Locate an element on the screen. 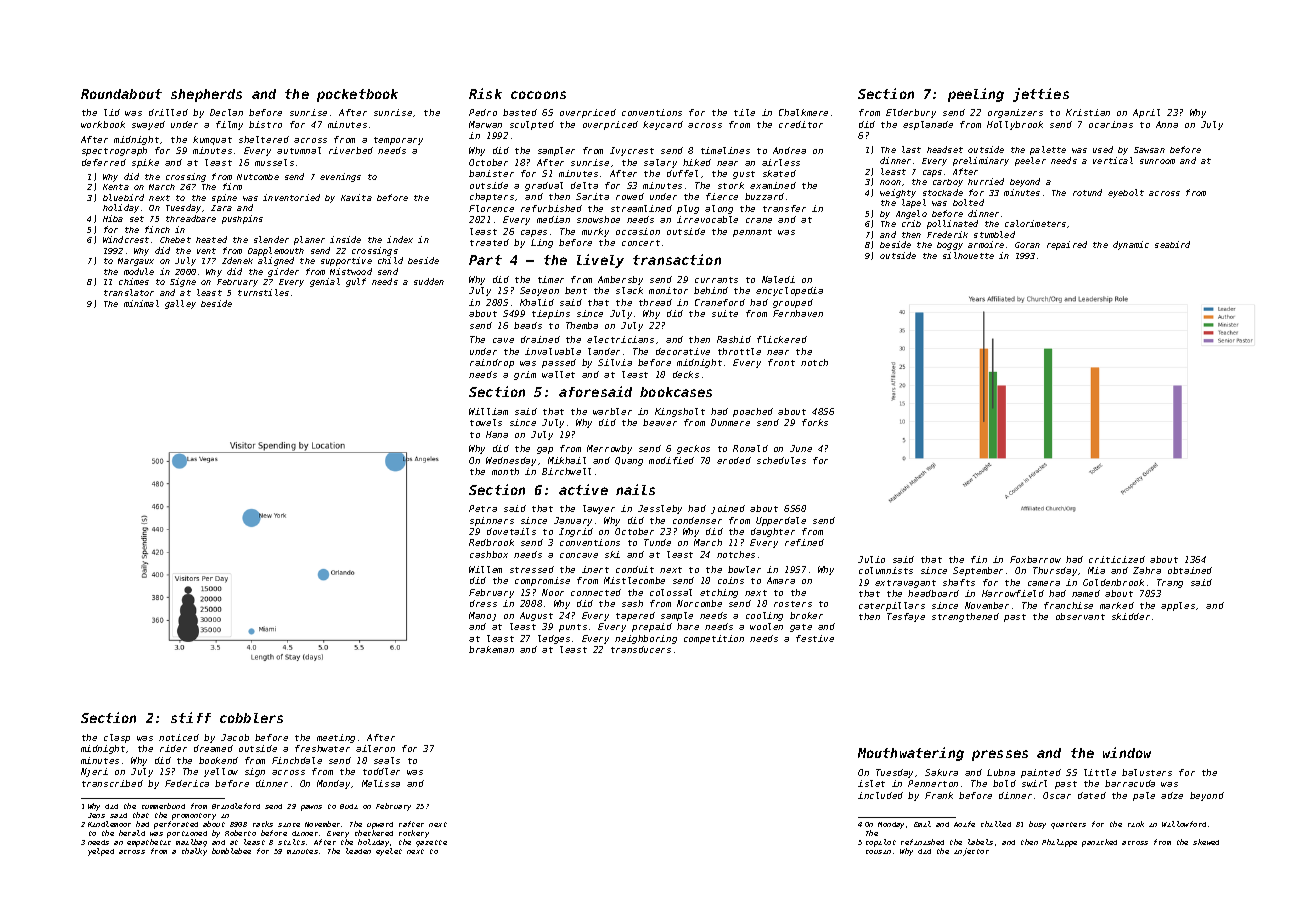 This screenshot has width=1308, height=924. cousin is located at coordinates (878, 852).
